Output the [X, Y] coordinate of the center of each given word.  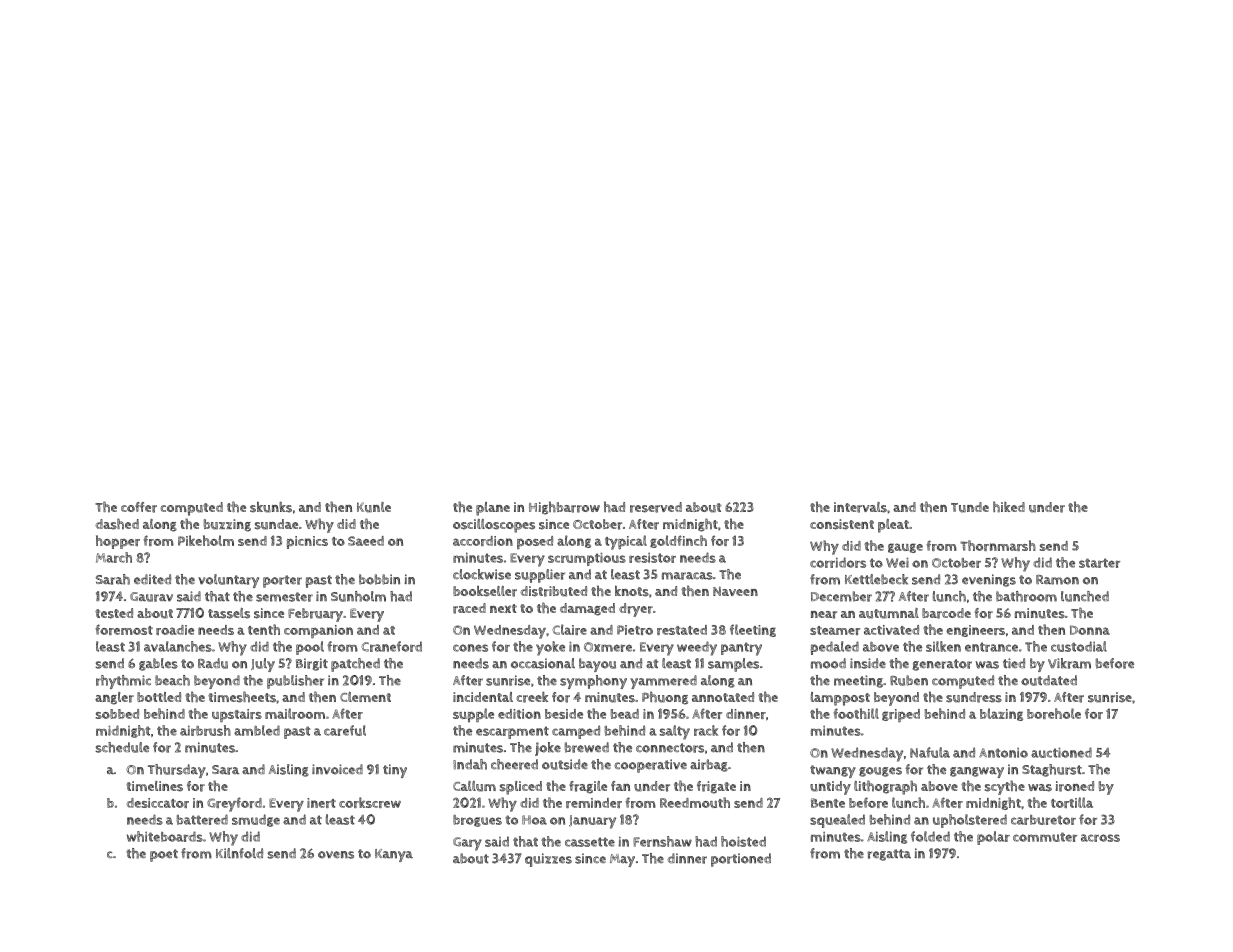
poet [164, 855]
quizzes [548, 860]
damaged [587, 609]
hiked [1009, 507]
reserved [656, 507]
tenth [264, 629]
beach [172, 680]
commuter [1045, 837]
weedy [697, 648]
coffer [139, 507]
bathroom [1026, 596]
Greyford [234, 804]
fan [620, 786]
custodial [1079, 646]
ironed [1075, 786]
